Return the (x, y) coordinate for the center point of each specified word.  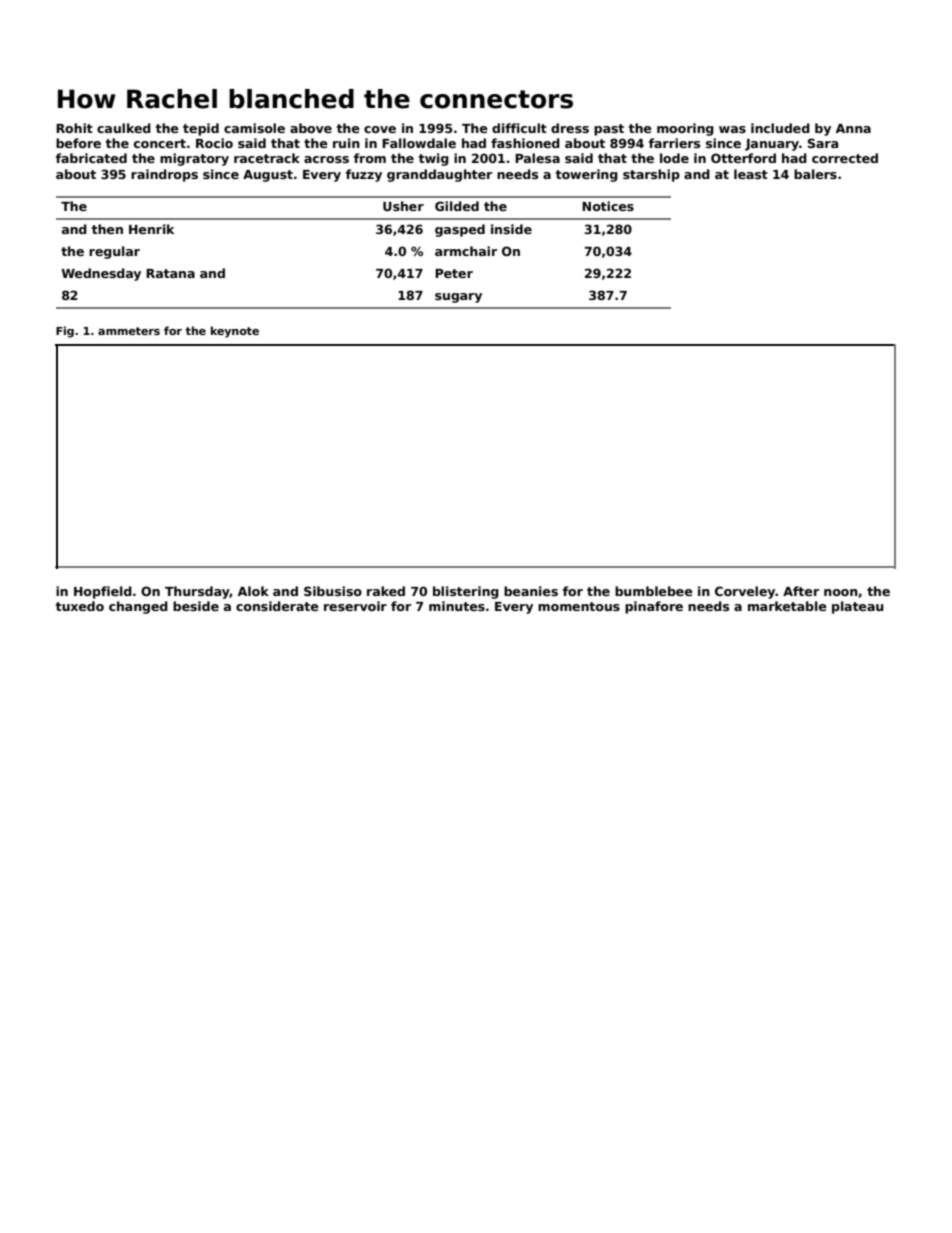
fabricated (91, 158)
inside (511, 229)
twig (434, 159)
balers (815, 174)
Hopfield (103, 592)
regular (114, 252)
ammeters (129, 331)
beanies (531, 591)
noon (841, 592)
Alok (253, 591)
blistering (466, 592)
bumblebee (654, 591)
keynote (235, 332)
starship (651, 175)
